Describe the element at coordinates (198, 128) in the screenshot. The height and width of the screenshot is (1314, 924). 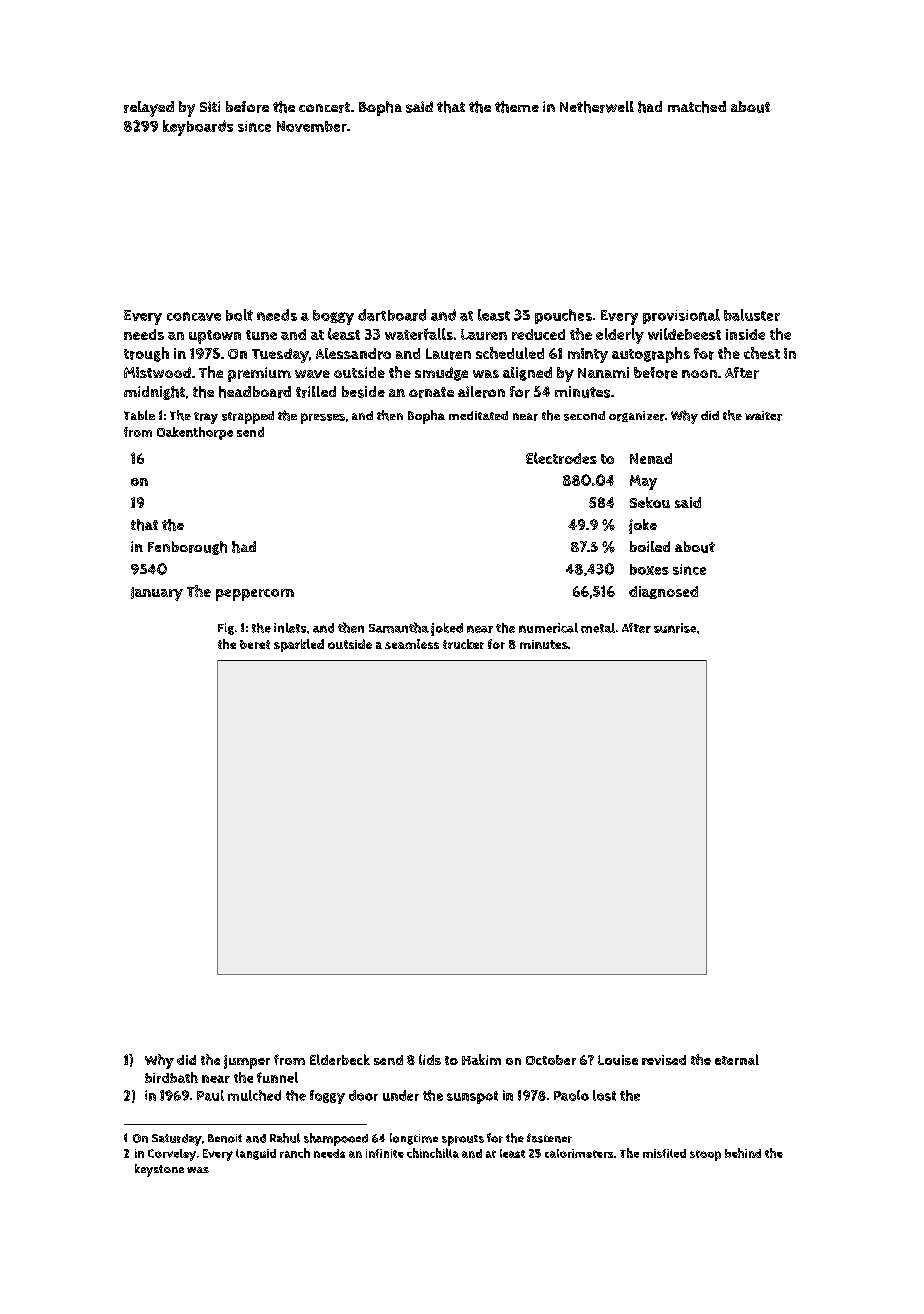
I see `keyboards` at that location.
